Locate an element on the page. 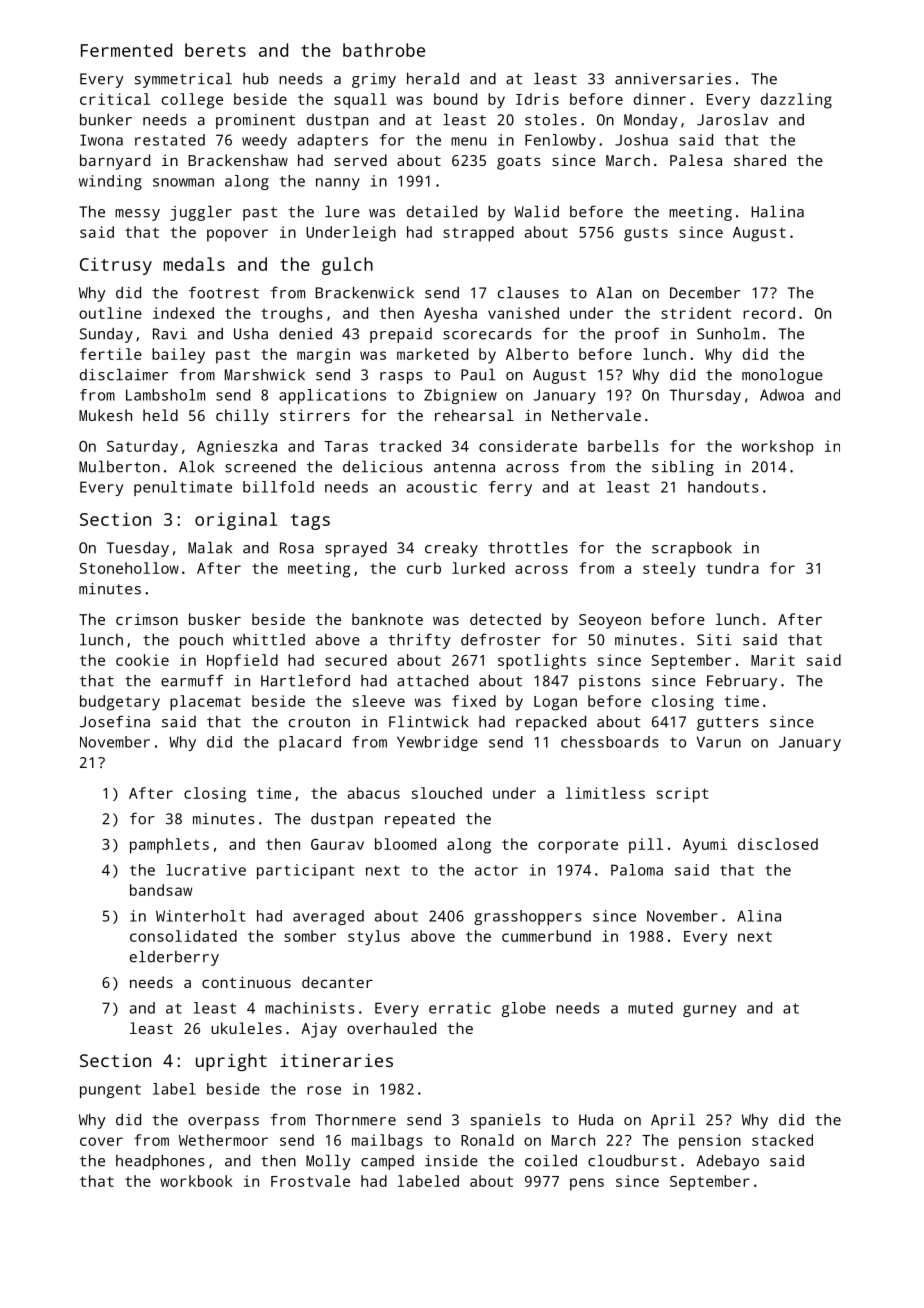 The width and height of the page is (924, 1308). workbook is located at coordinates (196, 1181).
